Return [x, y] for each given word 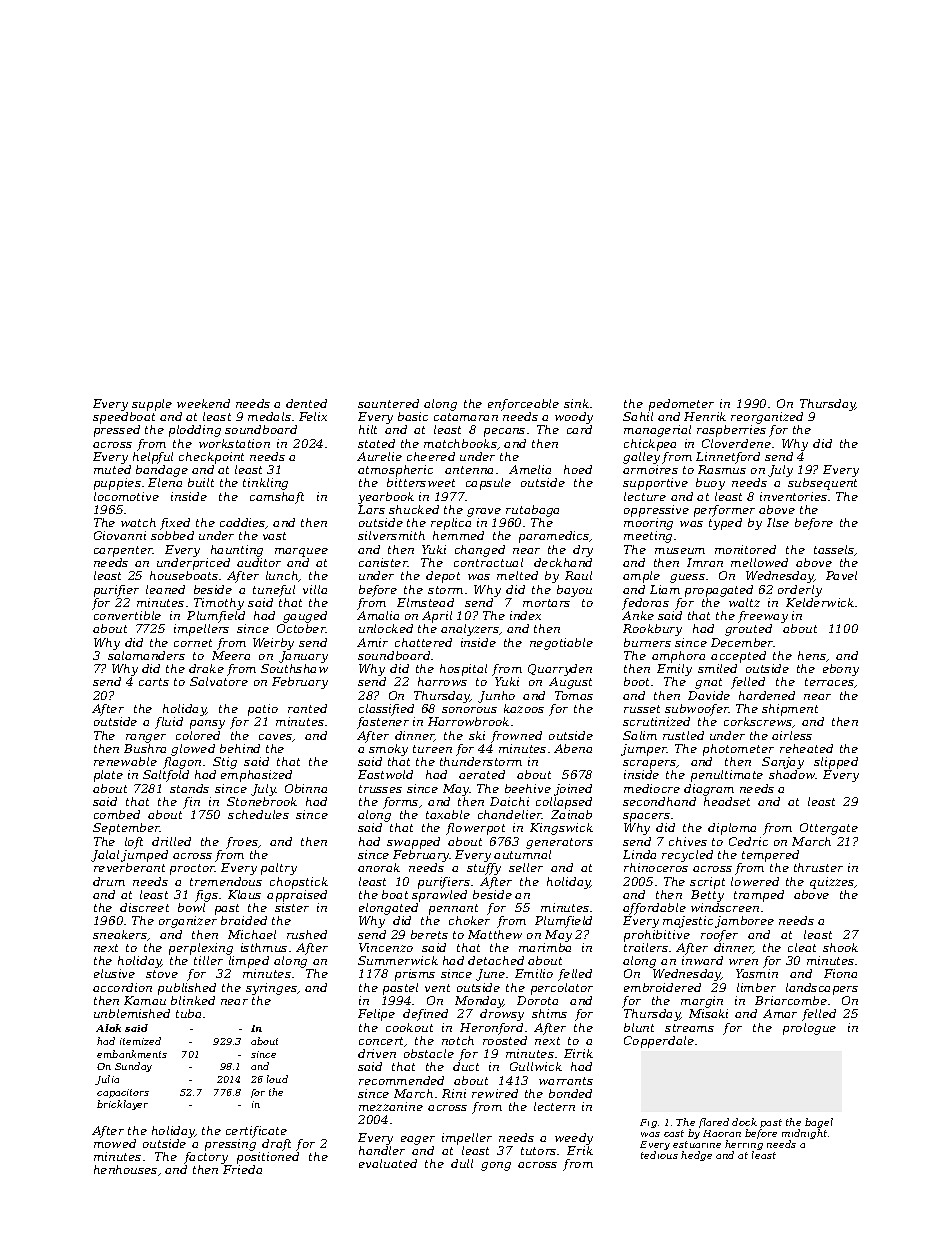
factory [206, 1158]
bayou [574, 591]
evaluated [388, 1163]
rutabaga [532, 511]
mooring [648, 524]
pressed [117, 431]
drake [206, 668]
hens [812, 656]
